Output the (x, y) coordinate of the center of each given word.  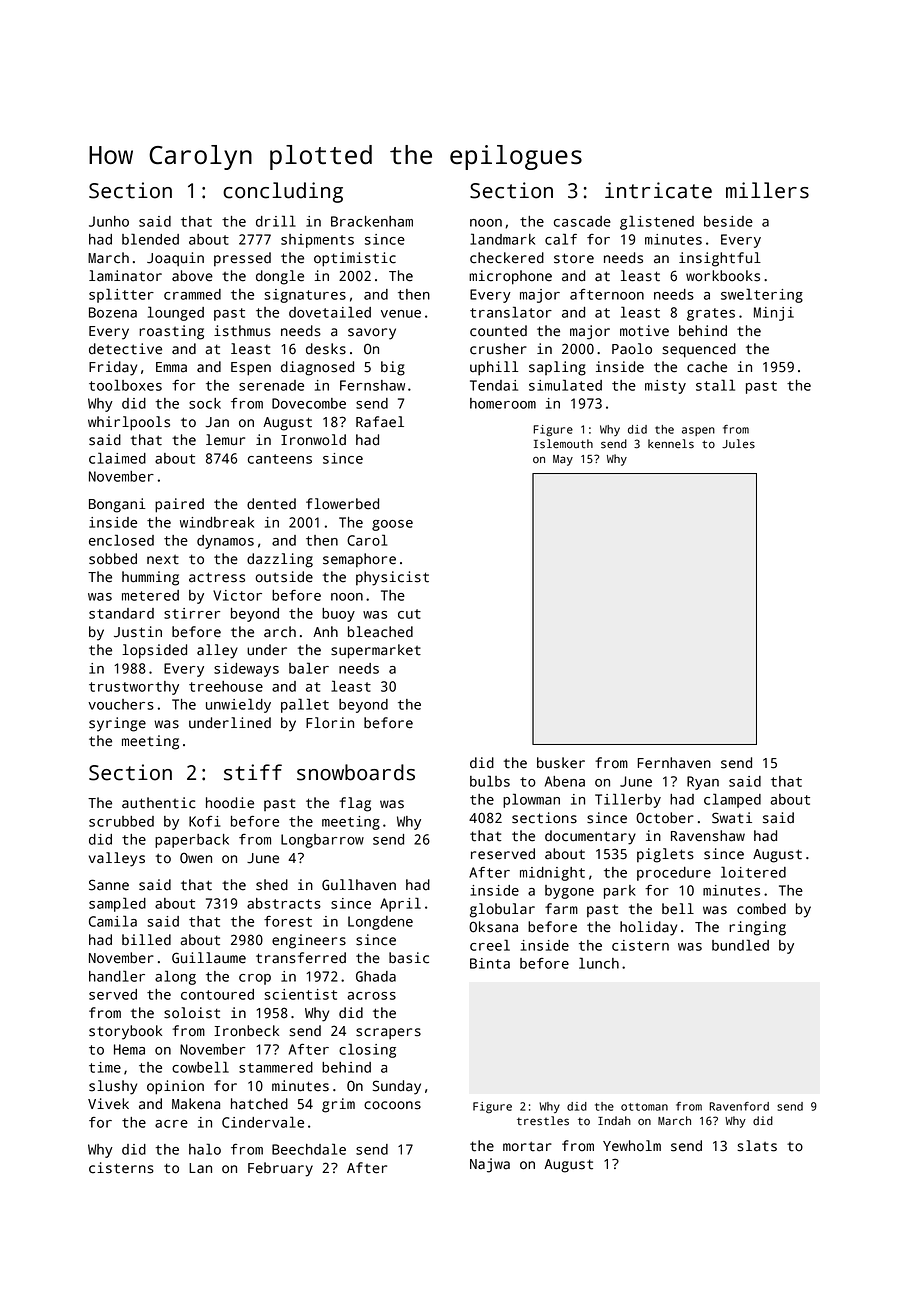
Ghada (376, 976)
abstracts (284, 903)
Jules (738, 444)
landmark (502, 239)
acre (171, 1124)
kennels (671, 444)
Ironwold (313, 440)
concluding (283, 192)
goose (392, 525)
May (563, 460)
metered (150, 595)
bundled (740, 945)
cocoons (392, 1105)
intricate (658, 190)
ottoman (644, 1107)
